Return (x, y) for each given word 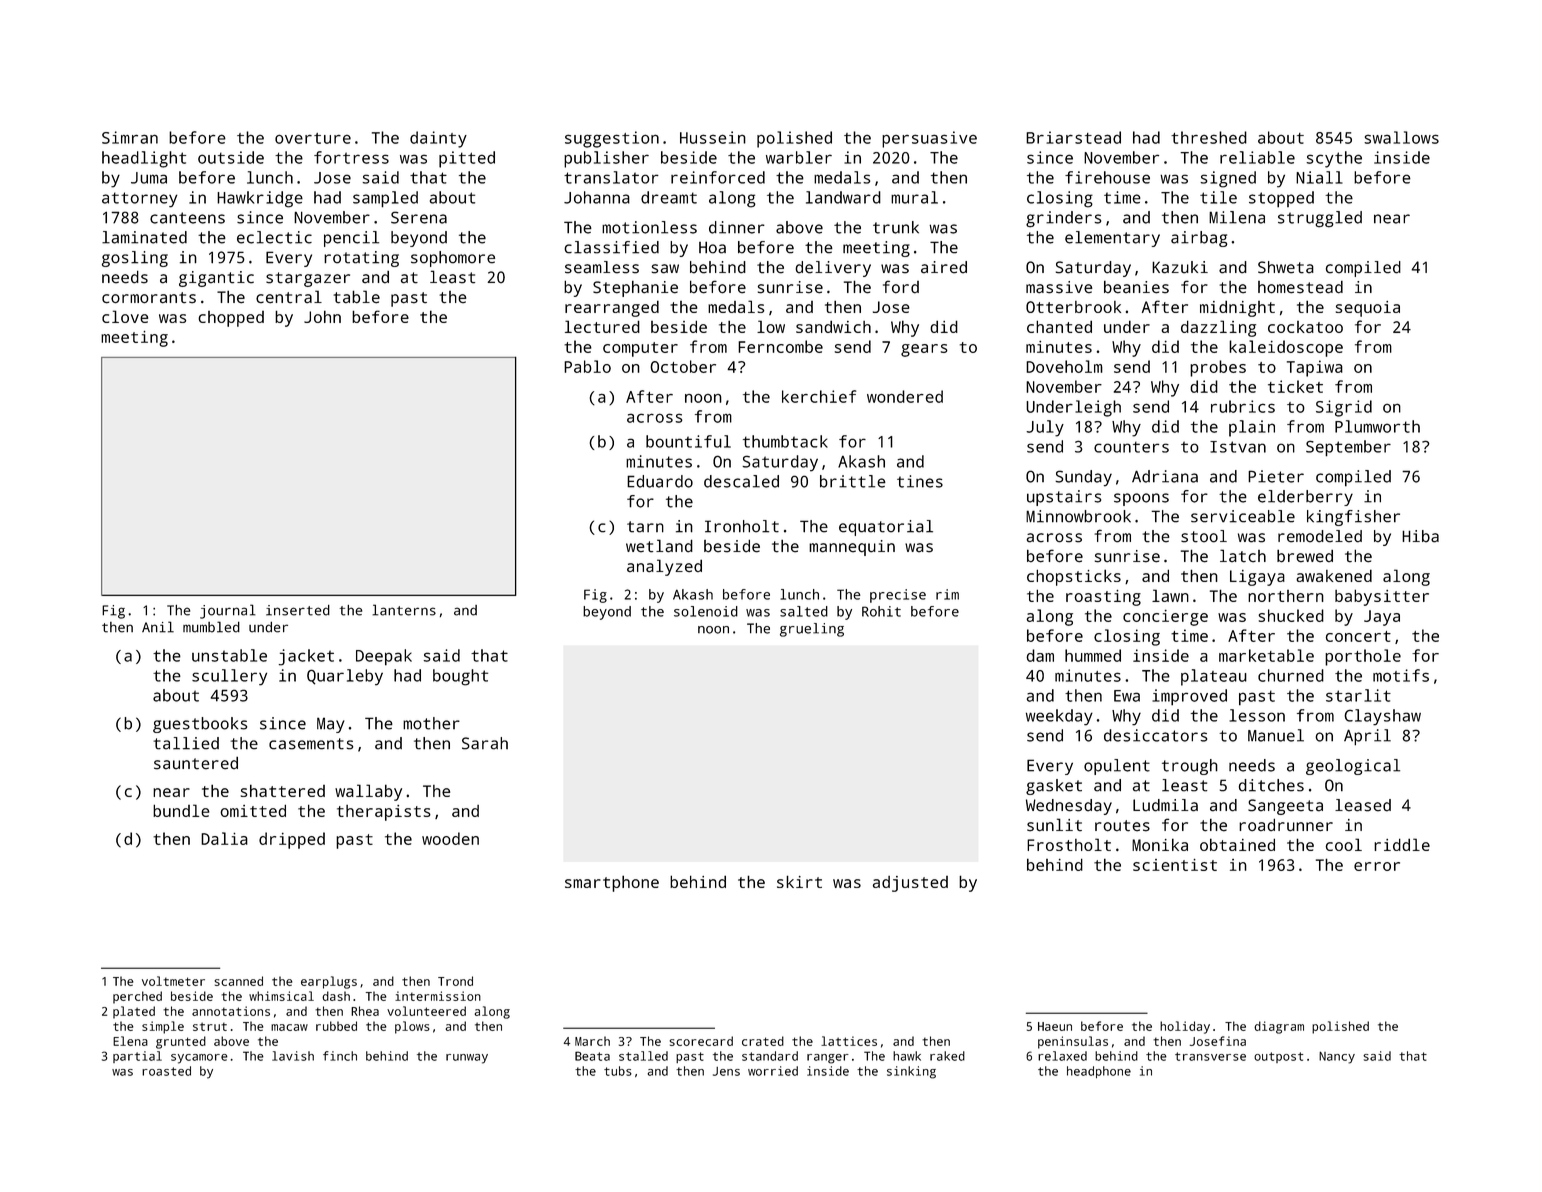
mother (431, 723)
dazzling (1218, 328)
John (322, 316)
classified (611, 247)
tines (920, 481)
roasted (166, 1071)
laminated (144, 237)
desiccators (1155, 735)
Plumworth (1377, 426)
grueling (812, 630)
